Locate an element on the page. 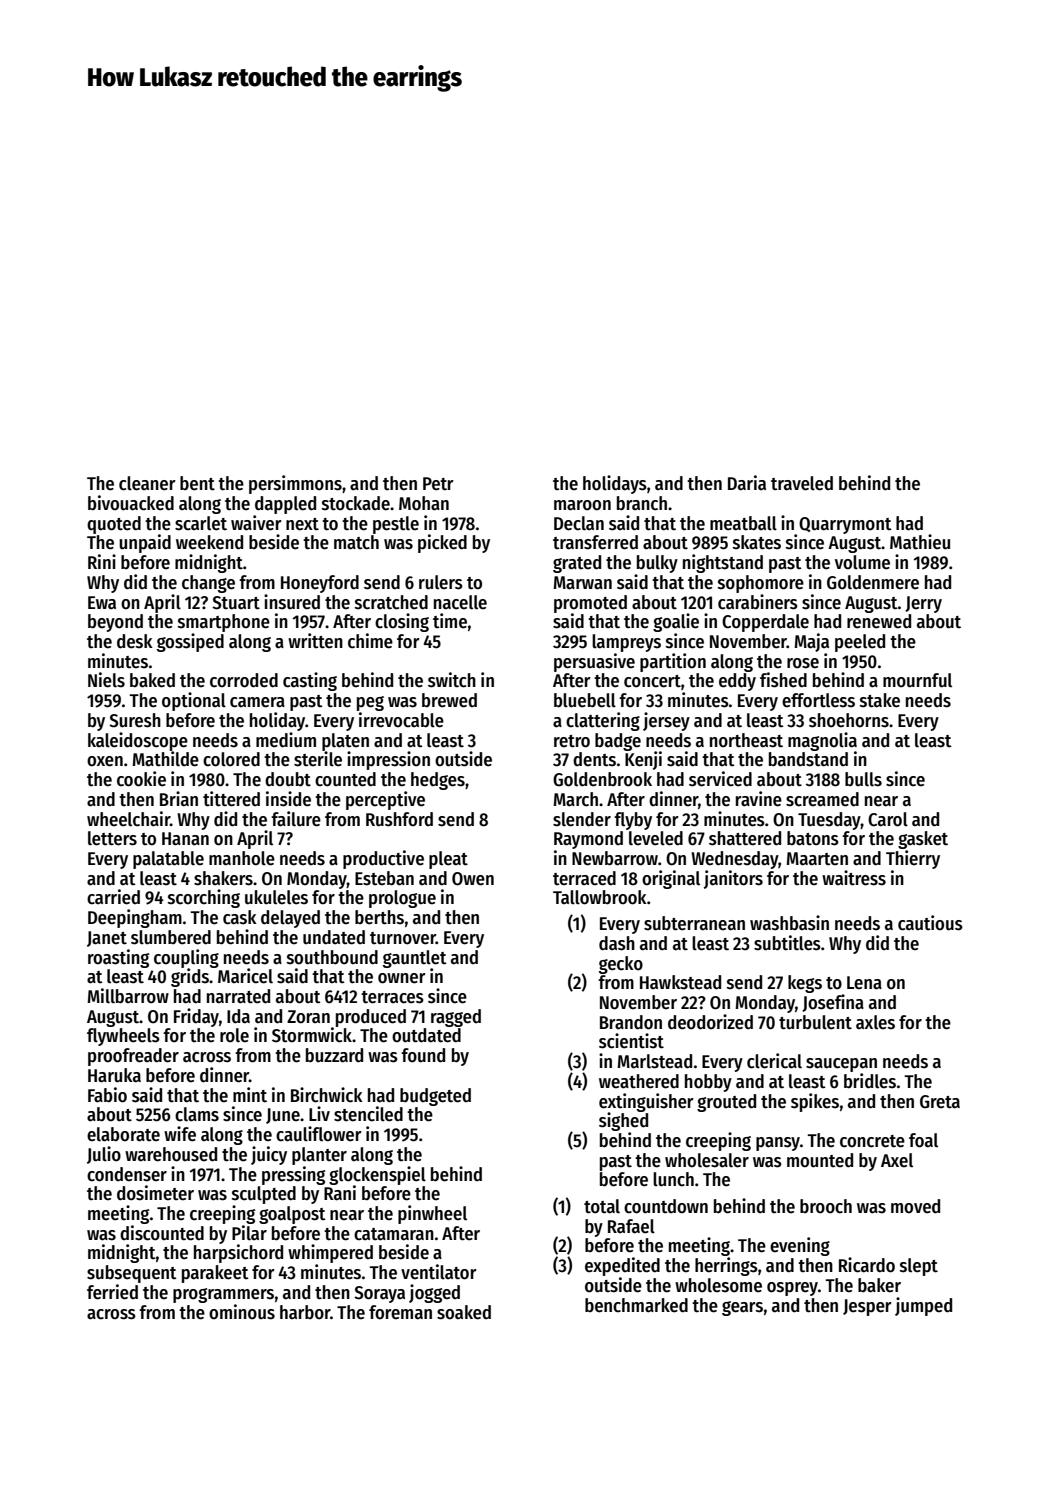  productive is located at coordinates (383, 859).
